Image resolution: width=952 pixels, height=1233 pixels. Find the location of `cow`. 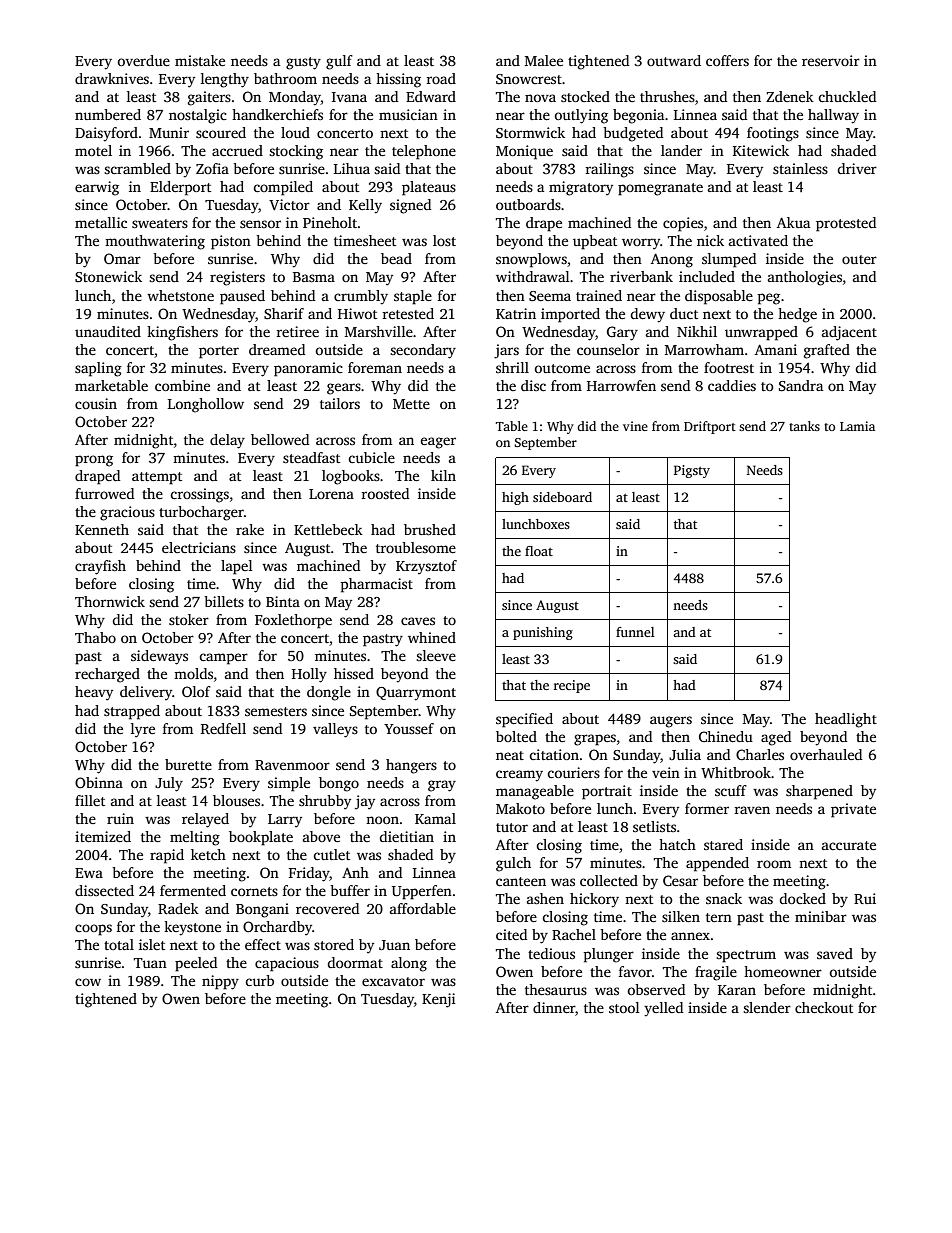

cow is located at coordinates (88, 982).
